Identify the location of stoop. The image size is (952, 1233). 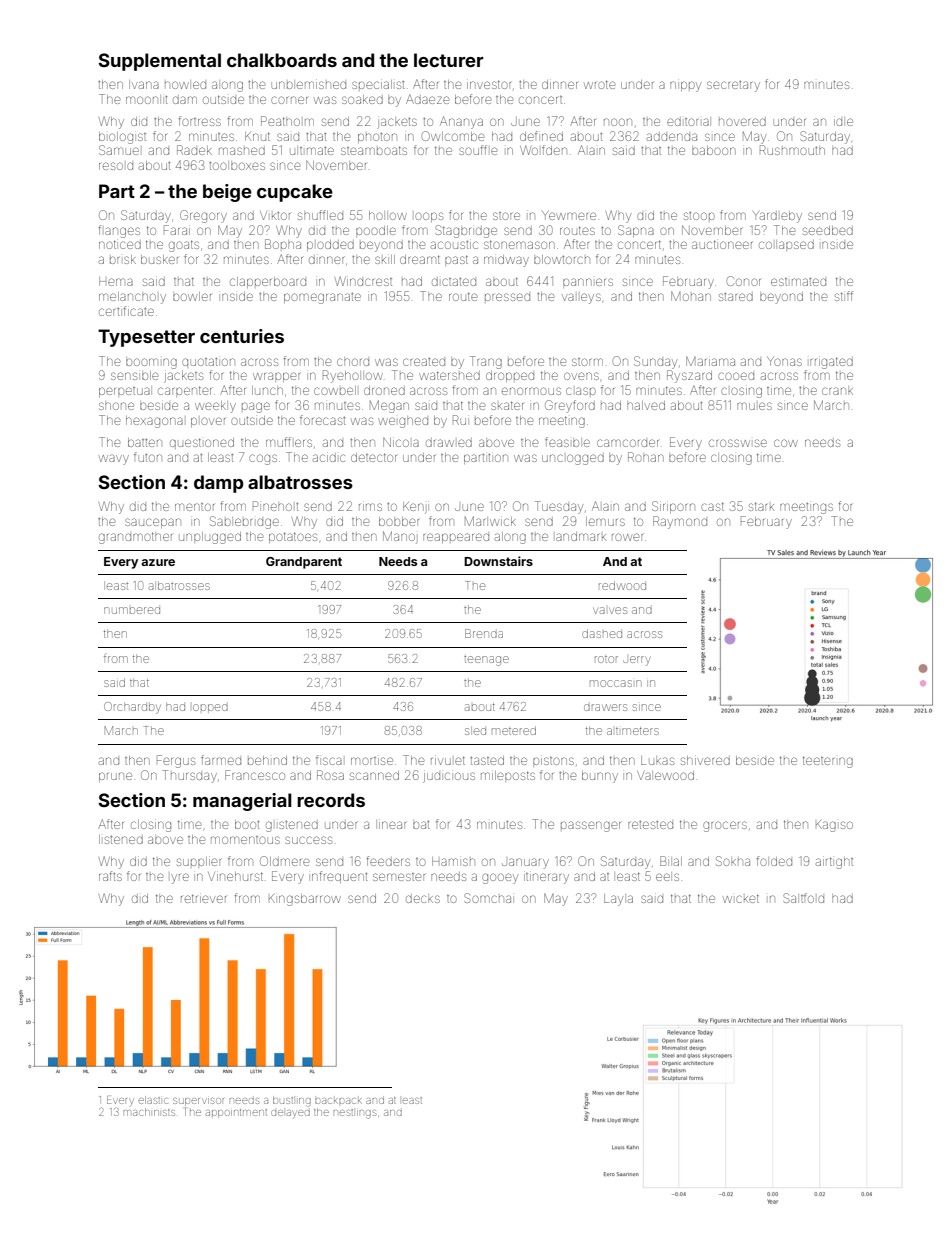
(699, 216).
